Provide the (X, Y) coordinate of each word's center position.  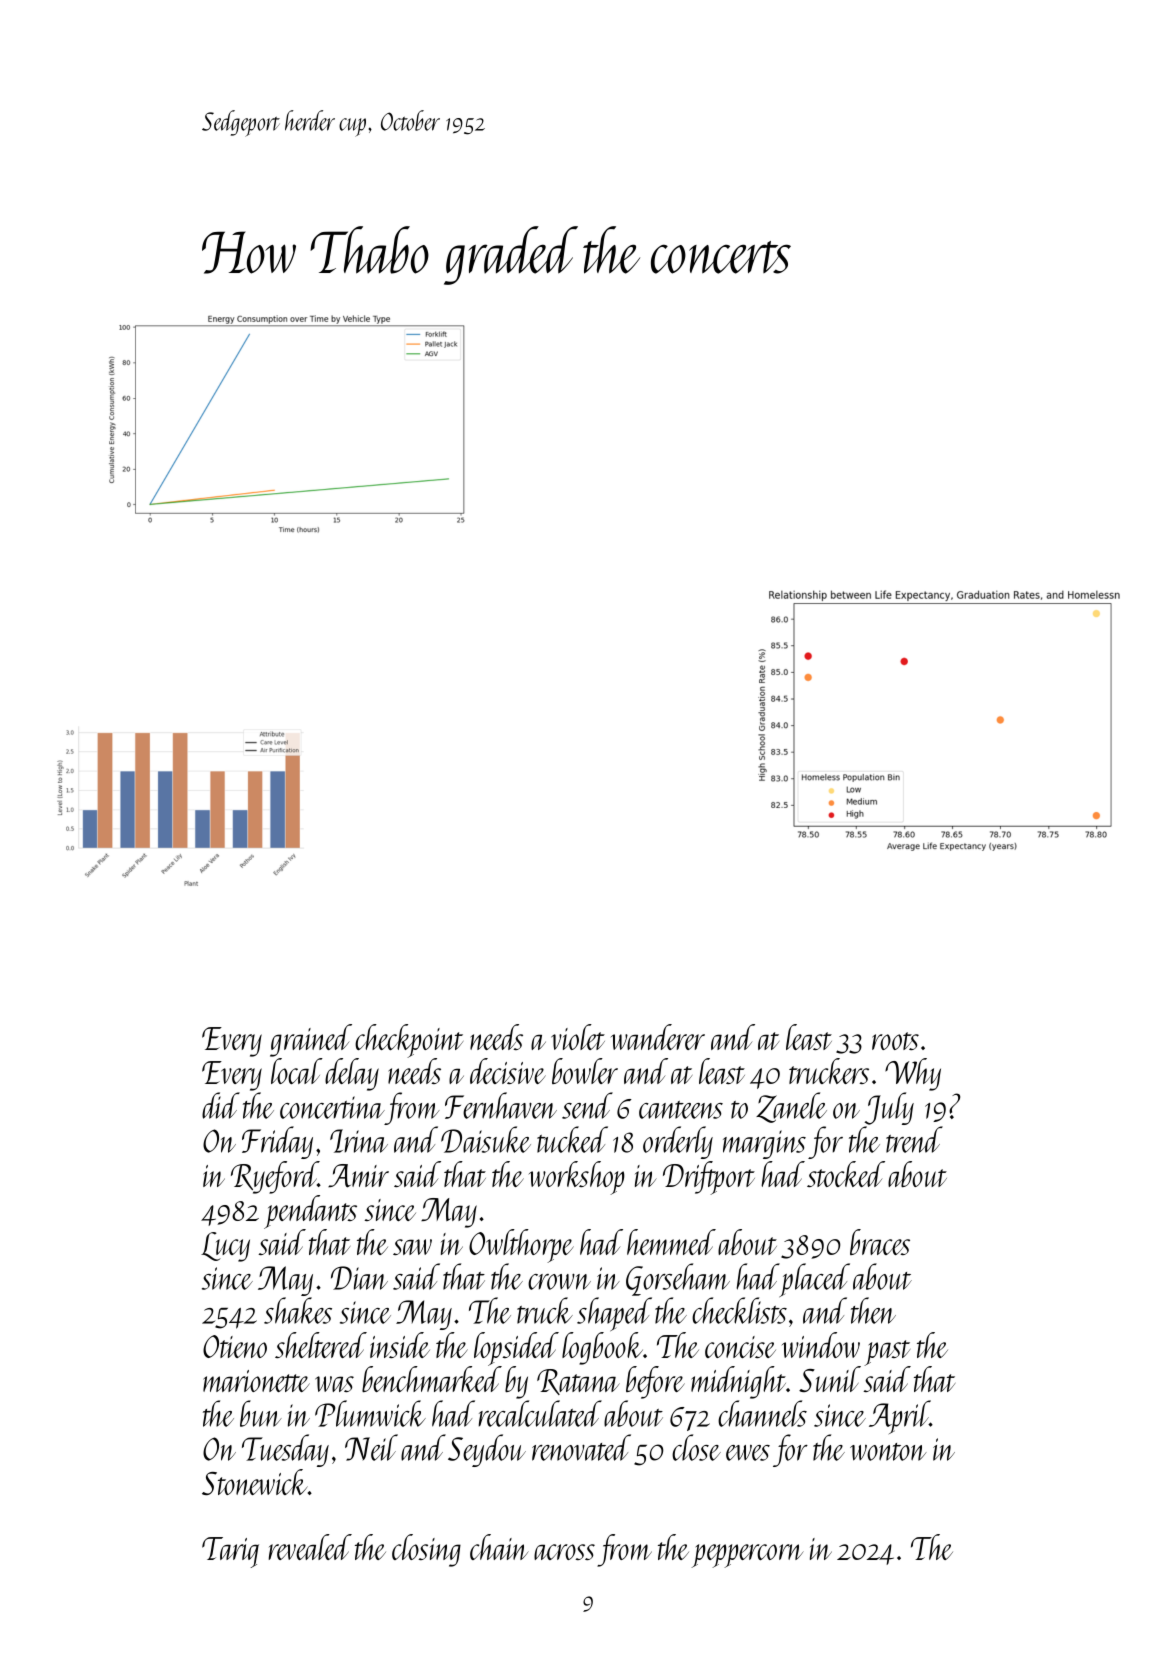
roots (895, 1041)
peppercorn (747, 1556)
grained (311, 1040)
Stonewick (255, 1482)
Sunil (830, 1379)
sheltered (321, 1345)
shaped (614, 1314)
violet (578, 1037)
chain (499, 1547)
